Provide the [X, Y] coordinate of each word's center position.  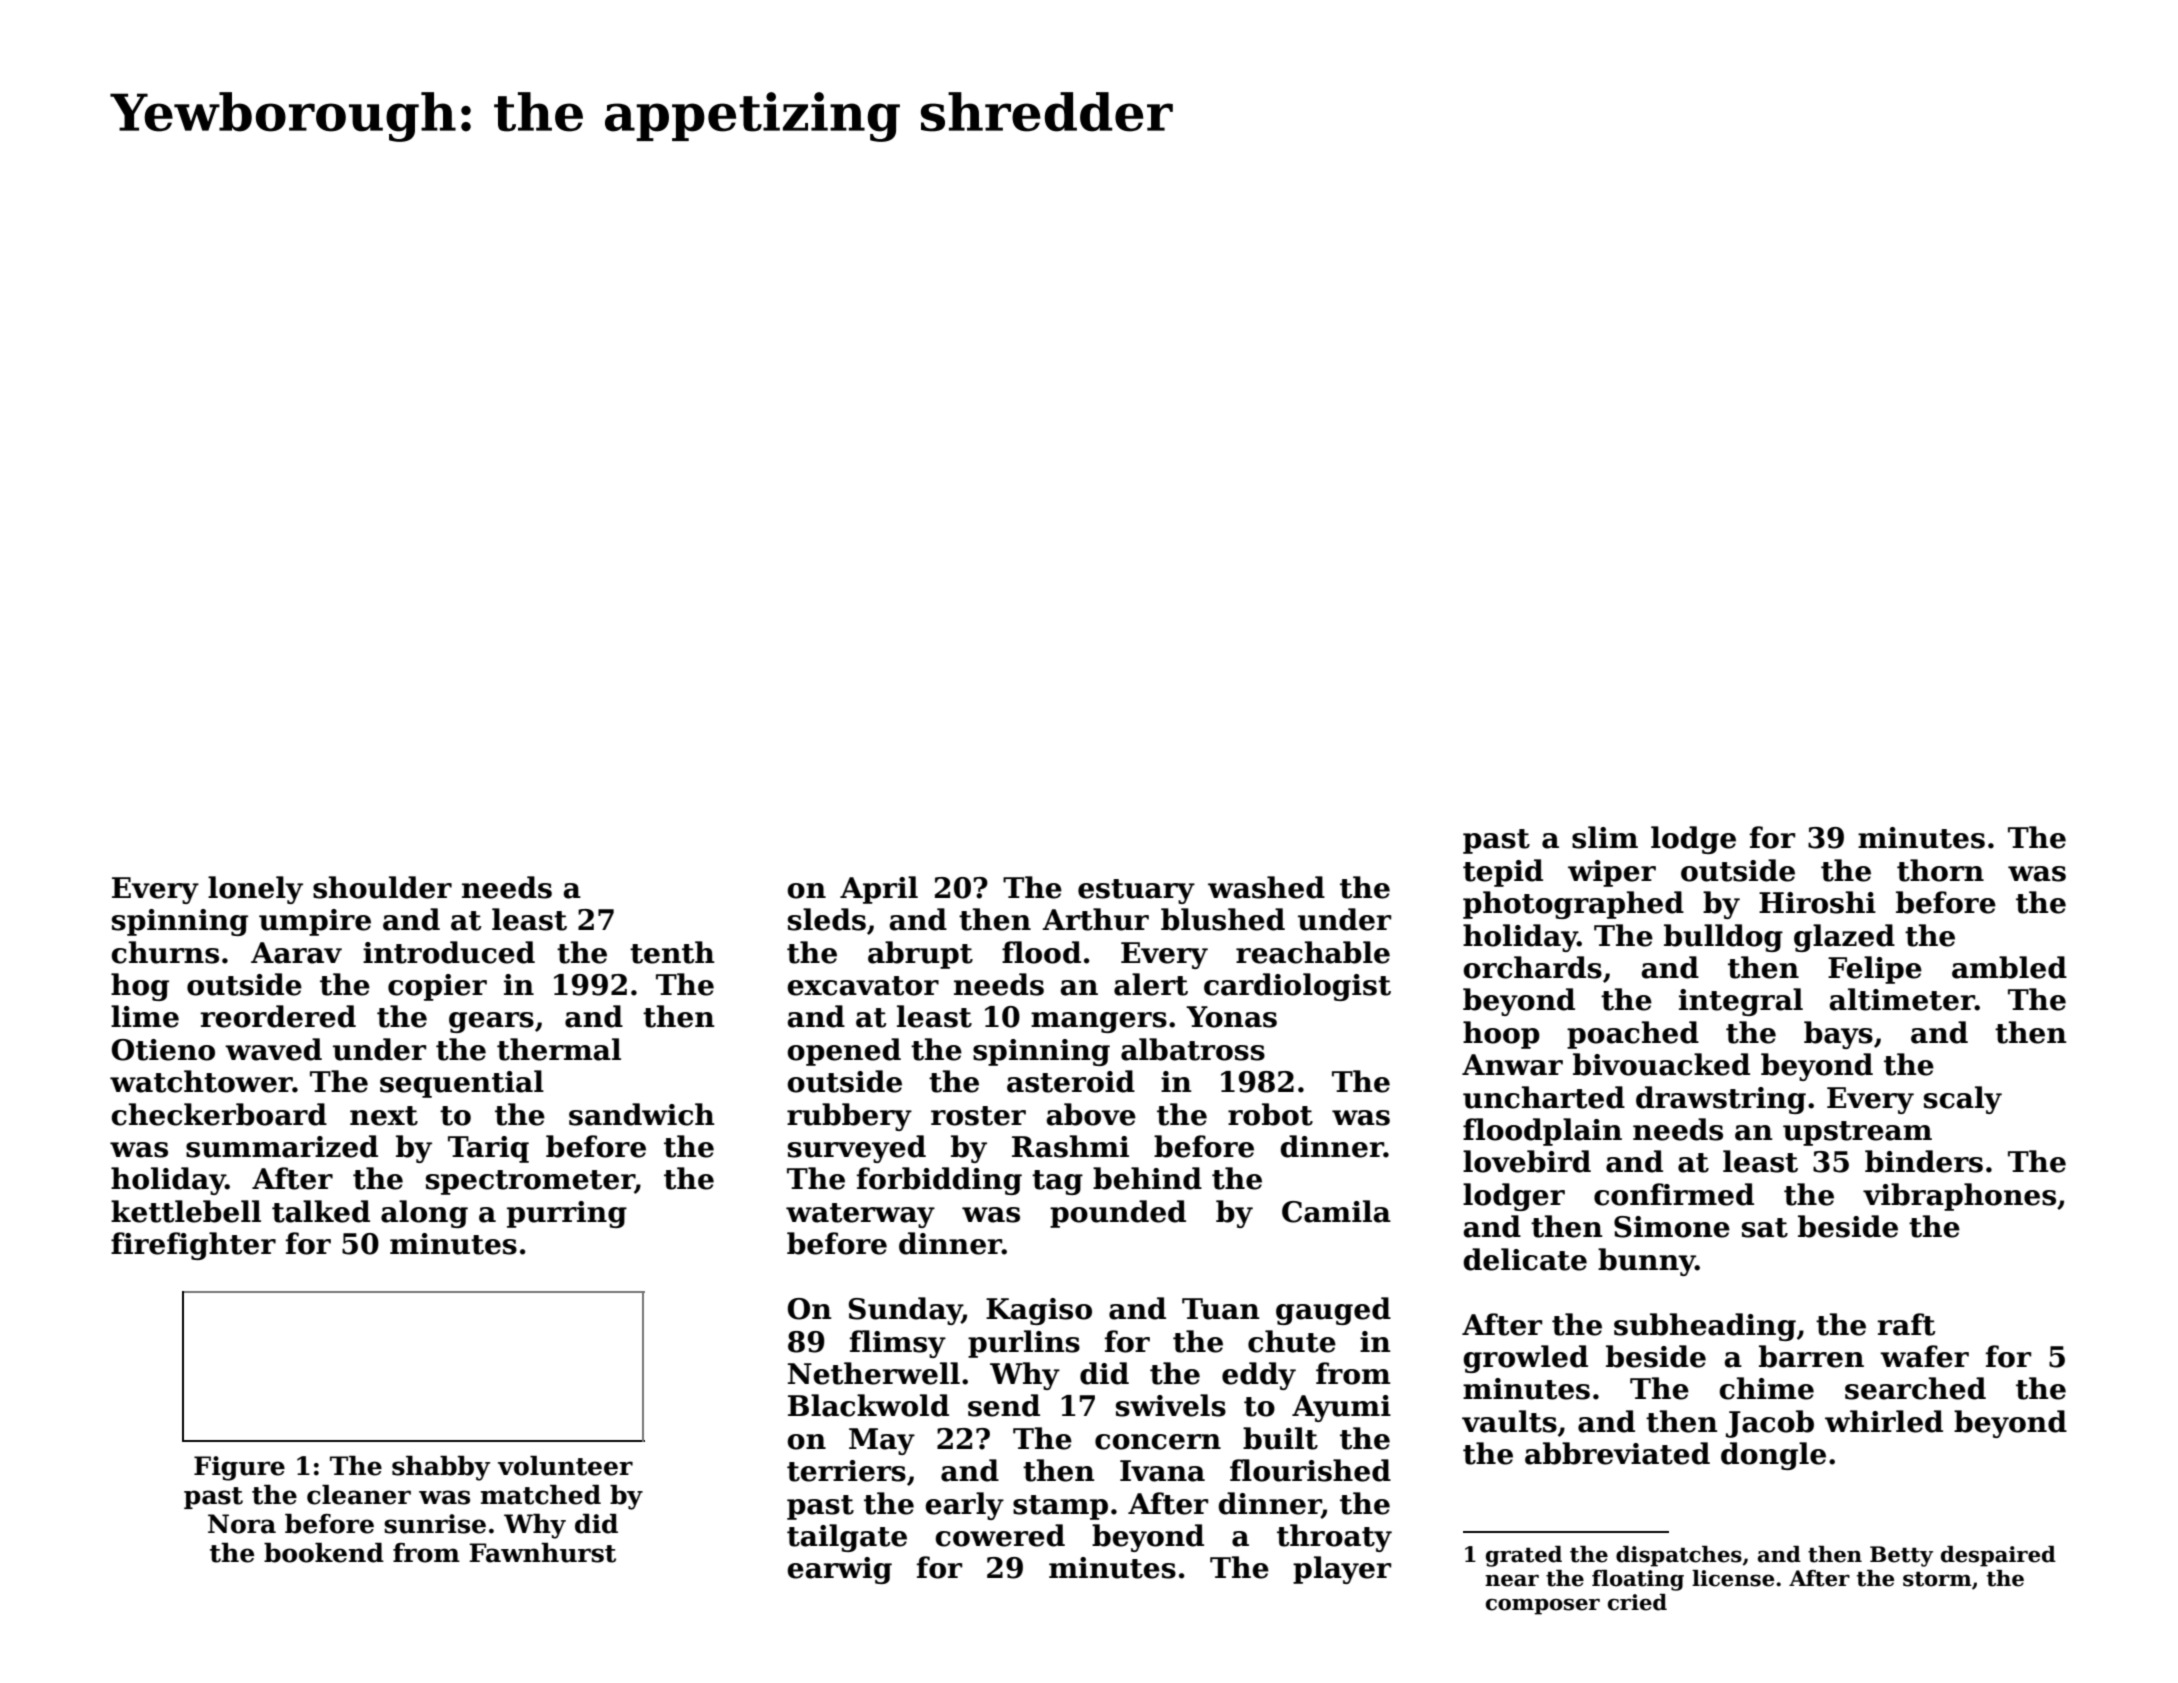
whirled [1884, 1421]
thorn [1940, 870]
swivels [1171, 1405]
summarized [282, 1146]
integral [1741, 1002]
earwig [839, 1570]
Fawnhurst [542, 1553]
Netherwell [874, 1373]
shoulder [382, 887]
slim [1605, 837]
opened [844, 1052]
